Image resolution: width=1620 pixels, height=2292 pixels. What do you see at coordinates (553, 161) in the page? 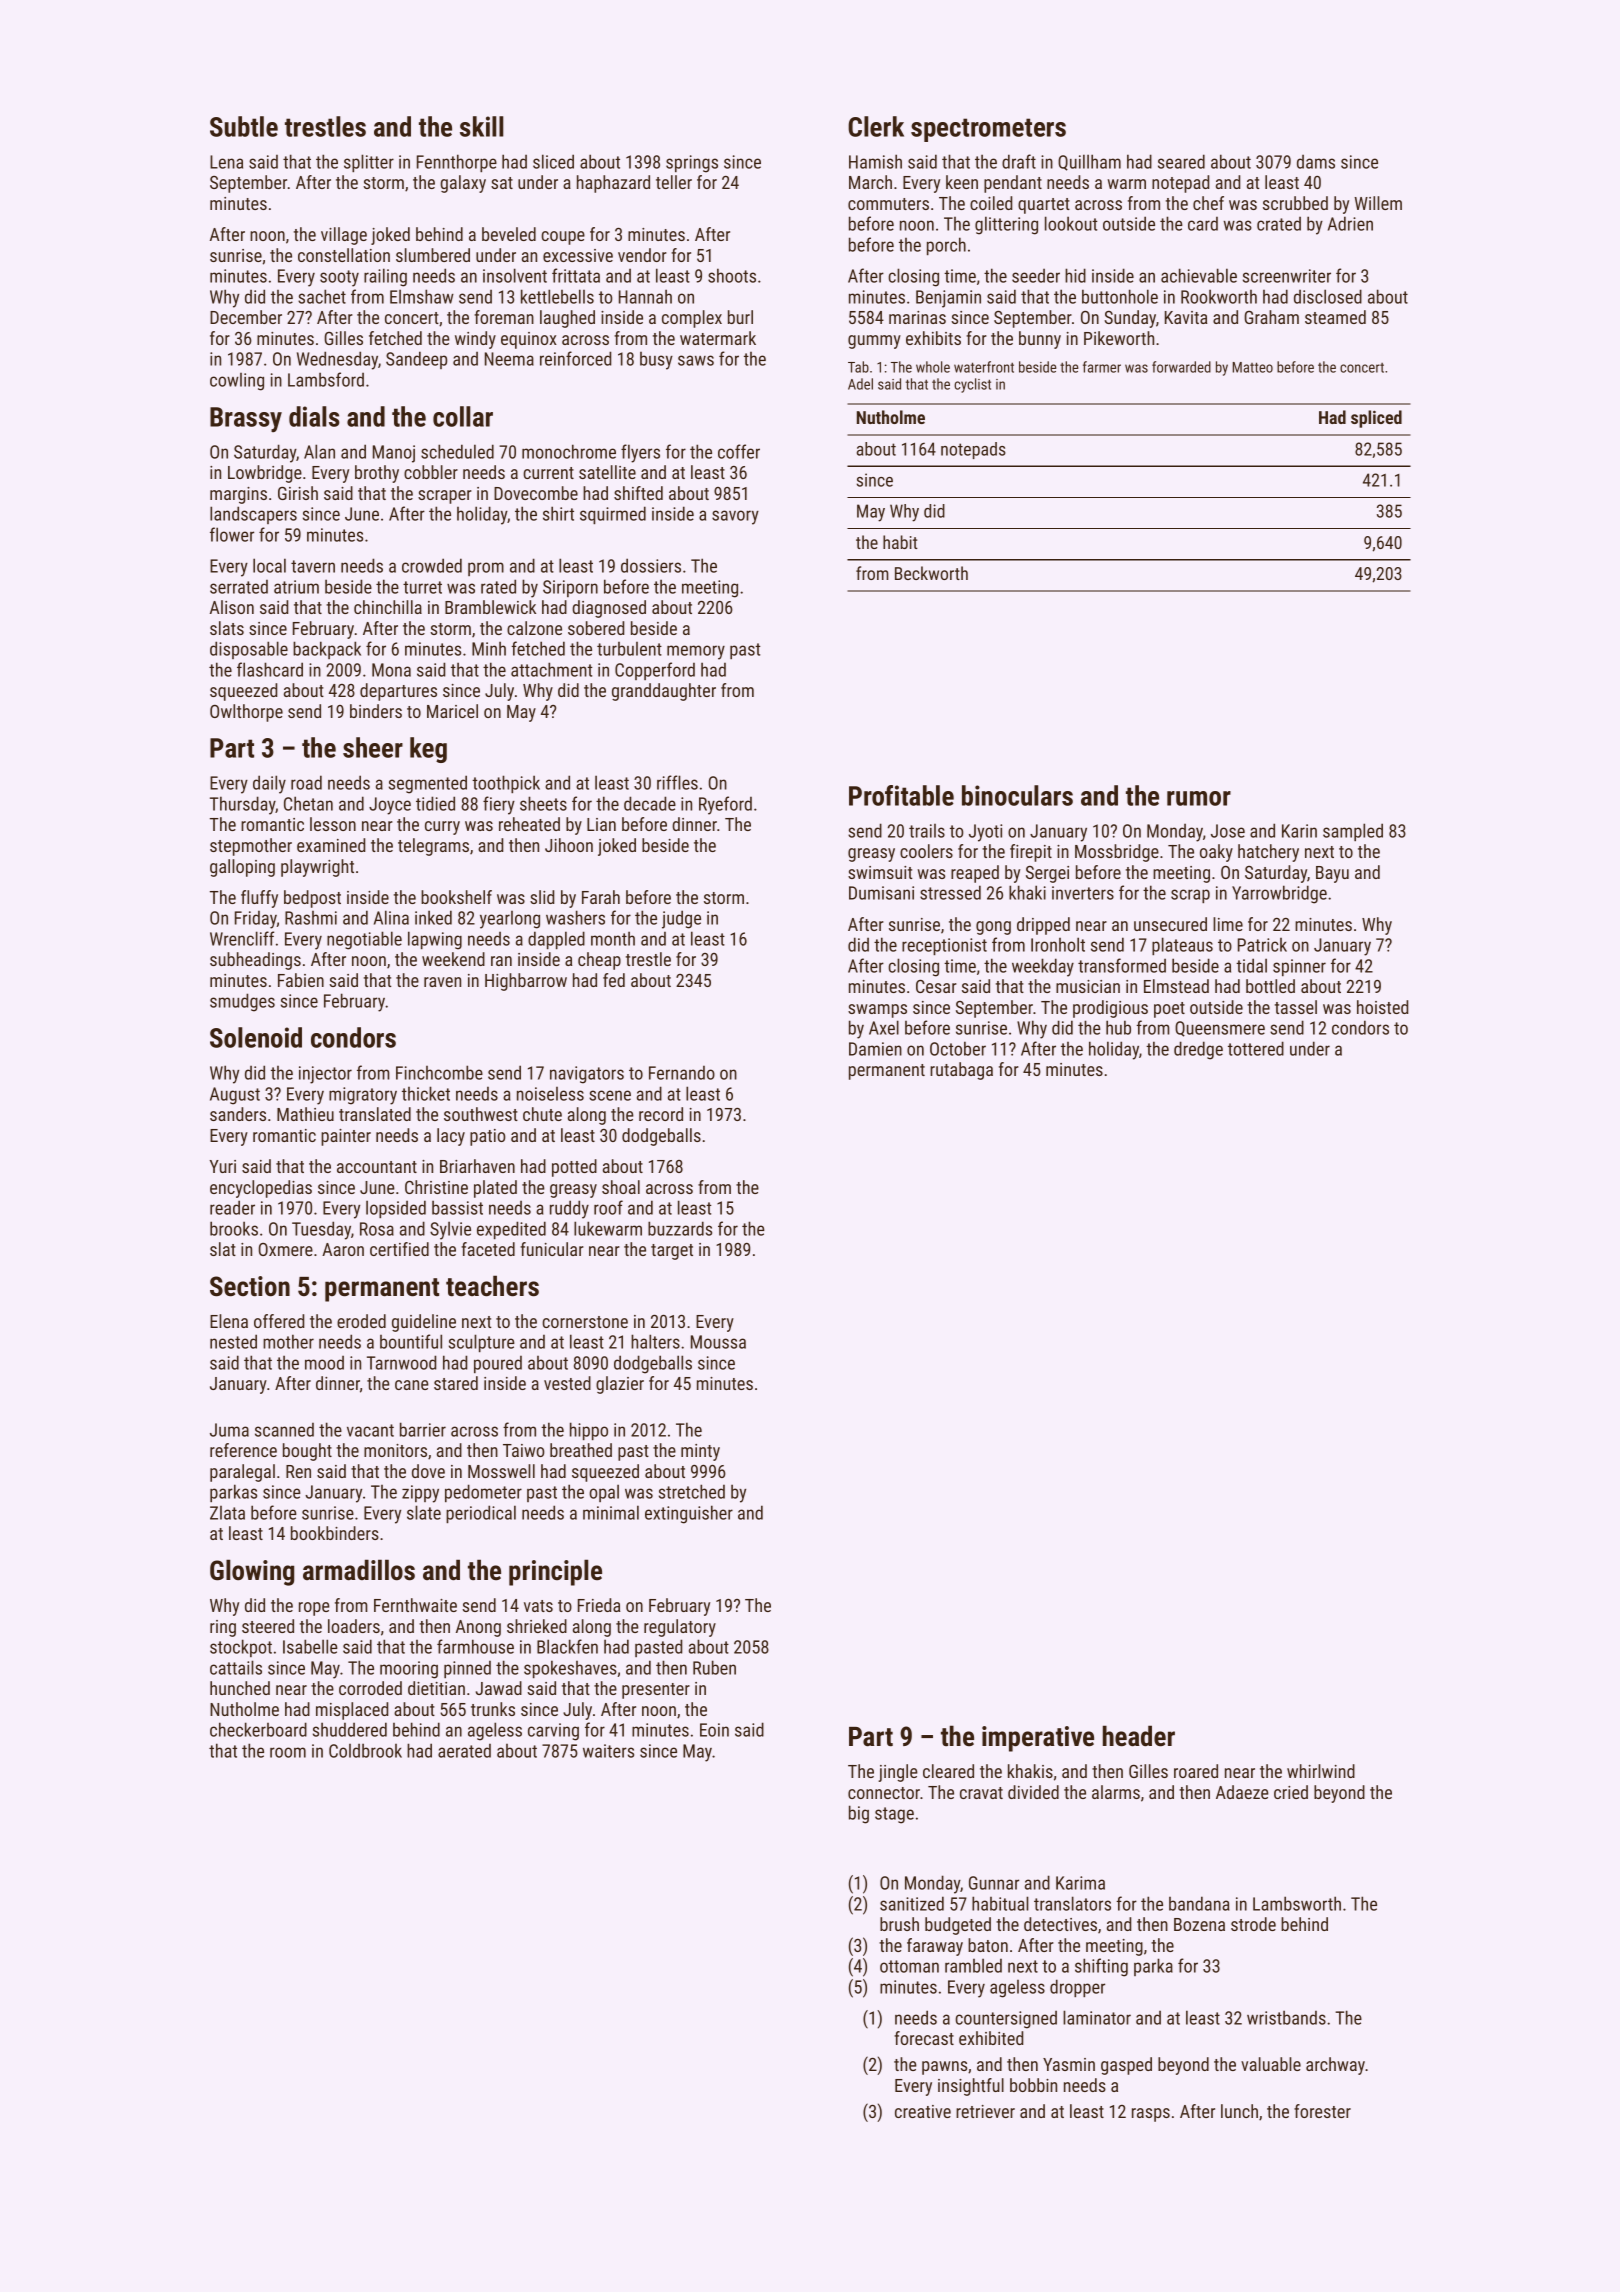
I see `sliced` at bounding box center [553, 161].
